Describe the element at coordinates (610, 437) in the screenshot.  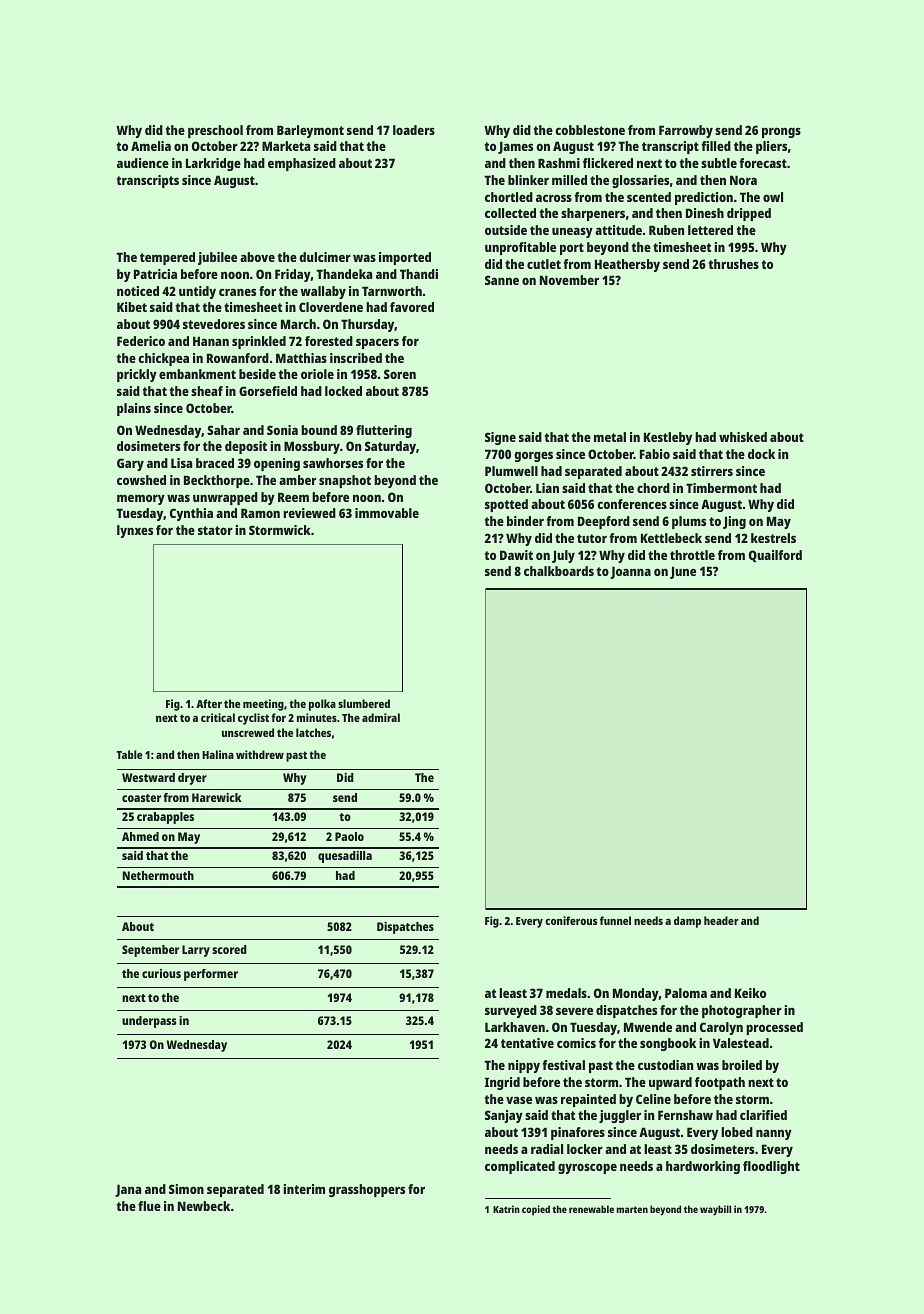
I see `metal` at that location.
